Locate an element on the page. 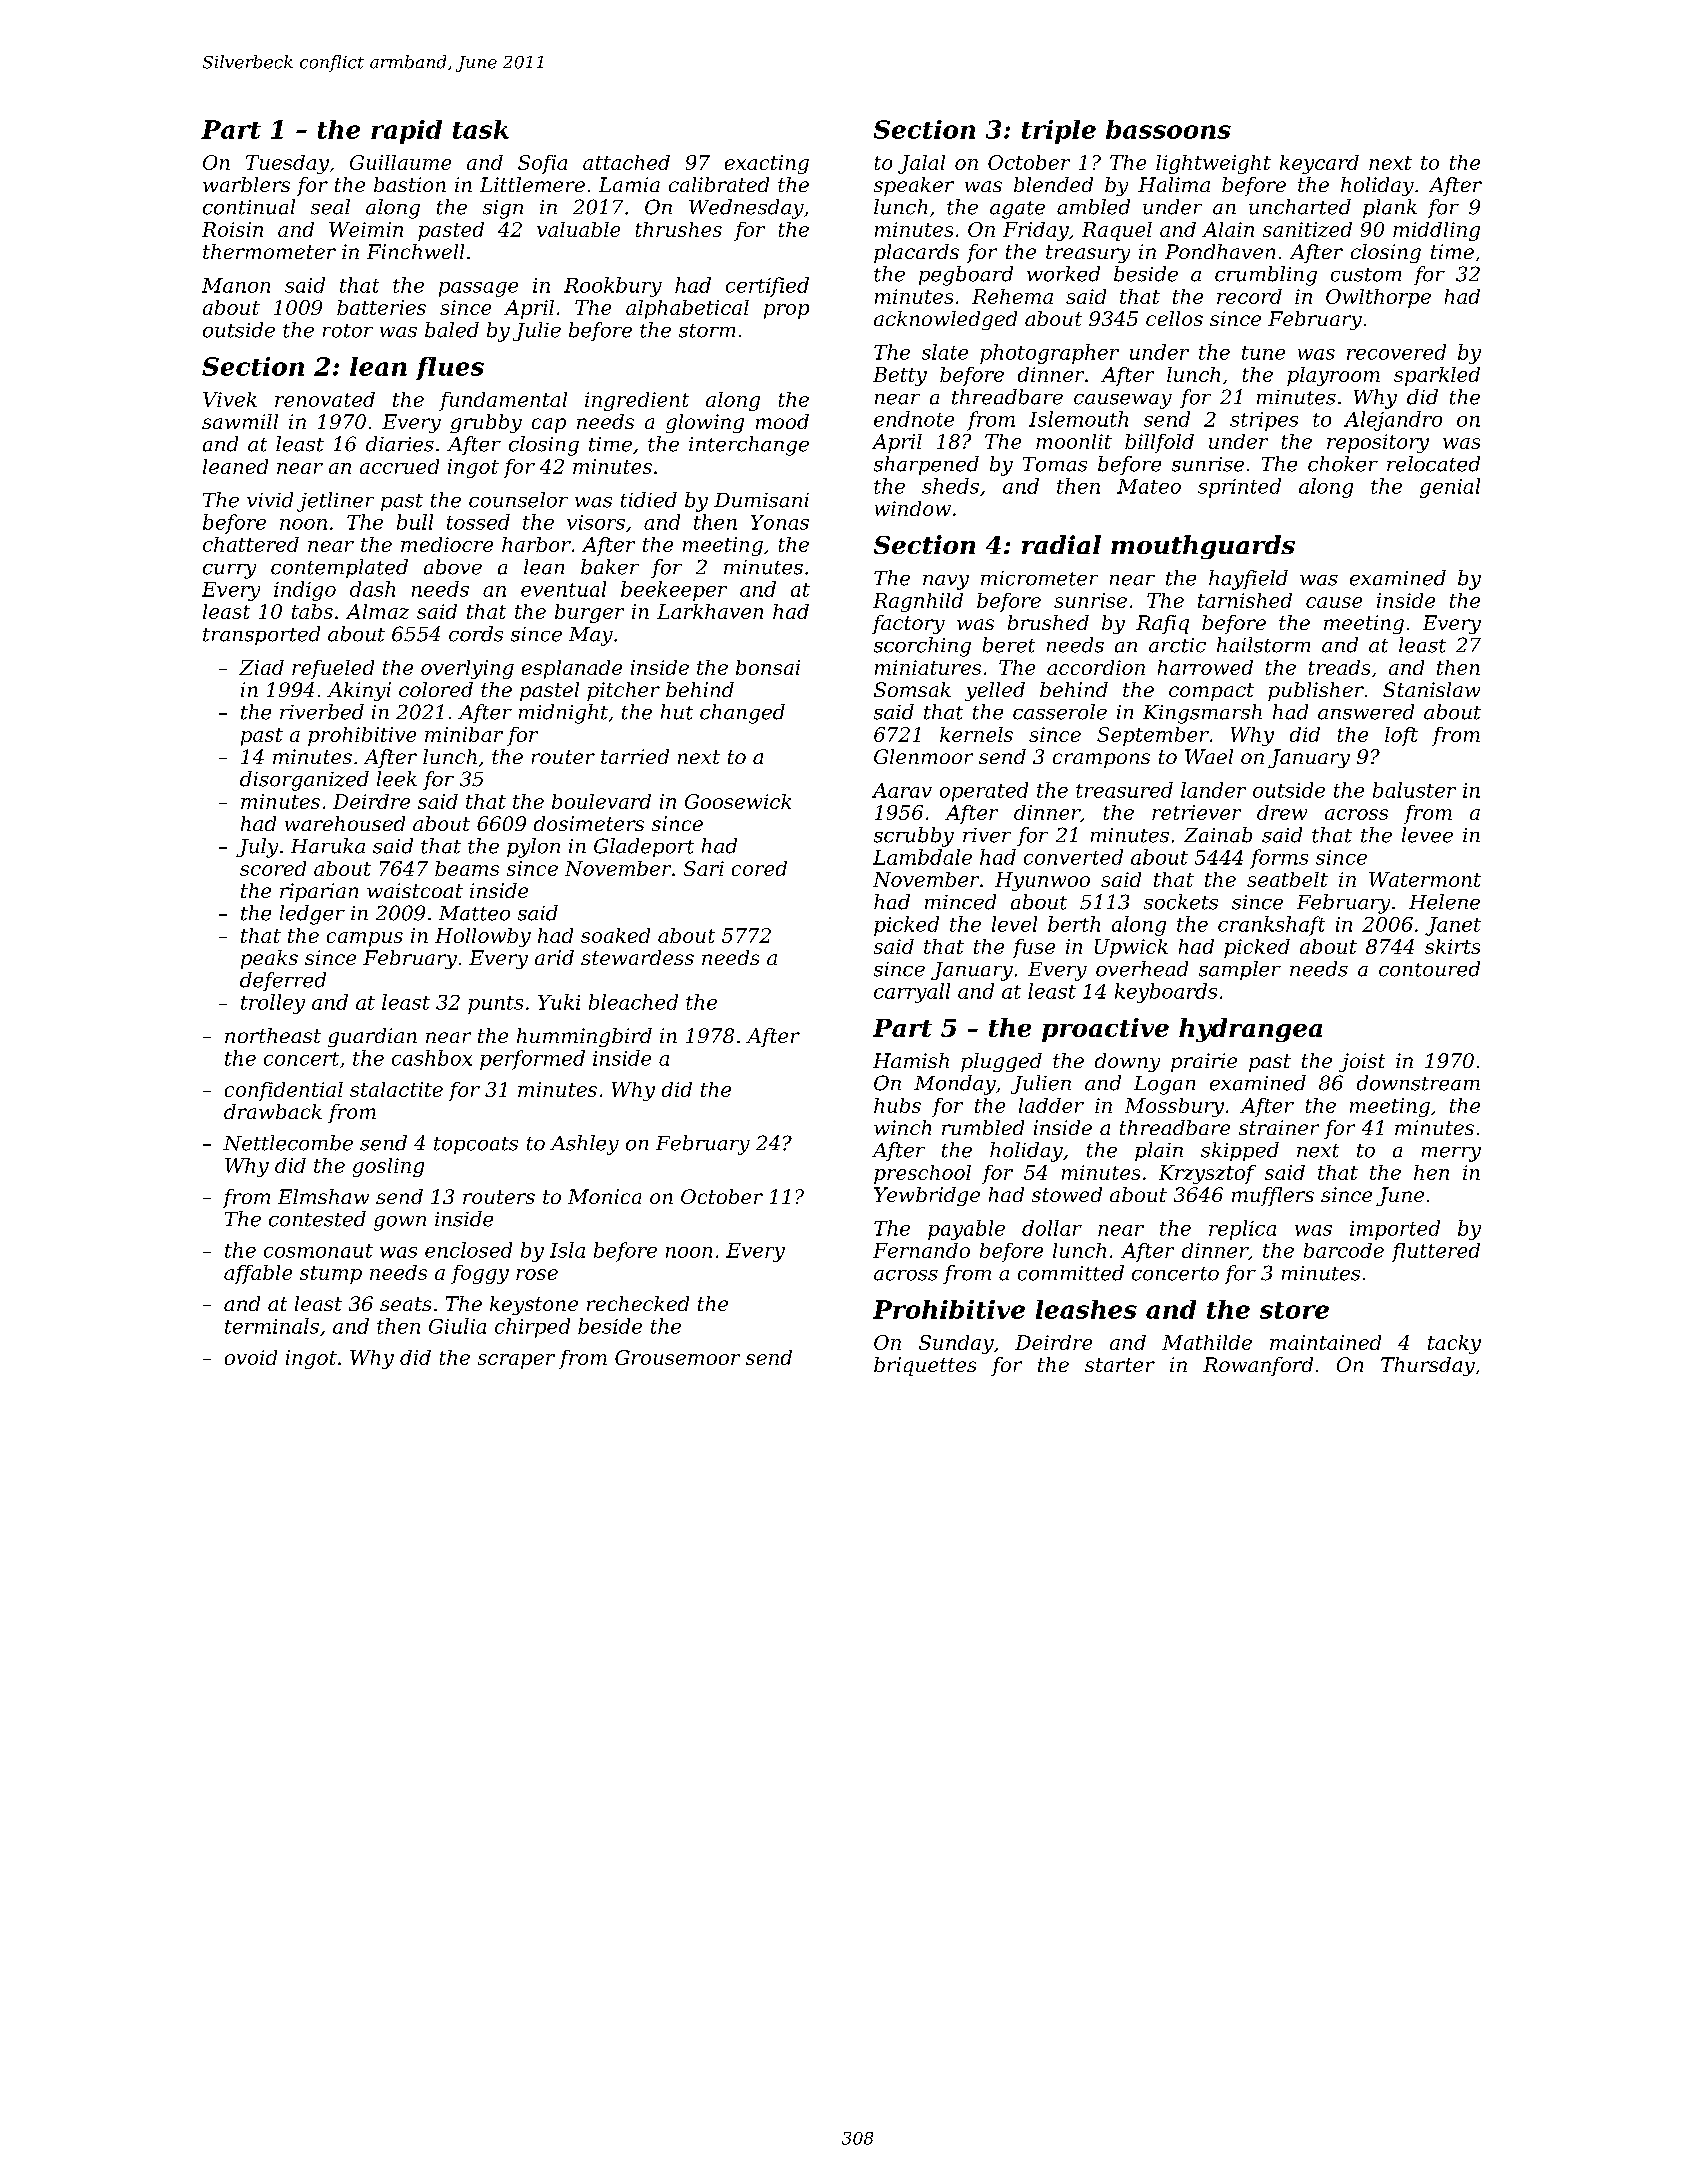  minibar is located at coordinates (464, 734).
